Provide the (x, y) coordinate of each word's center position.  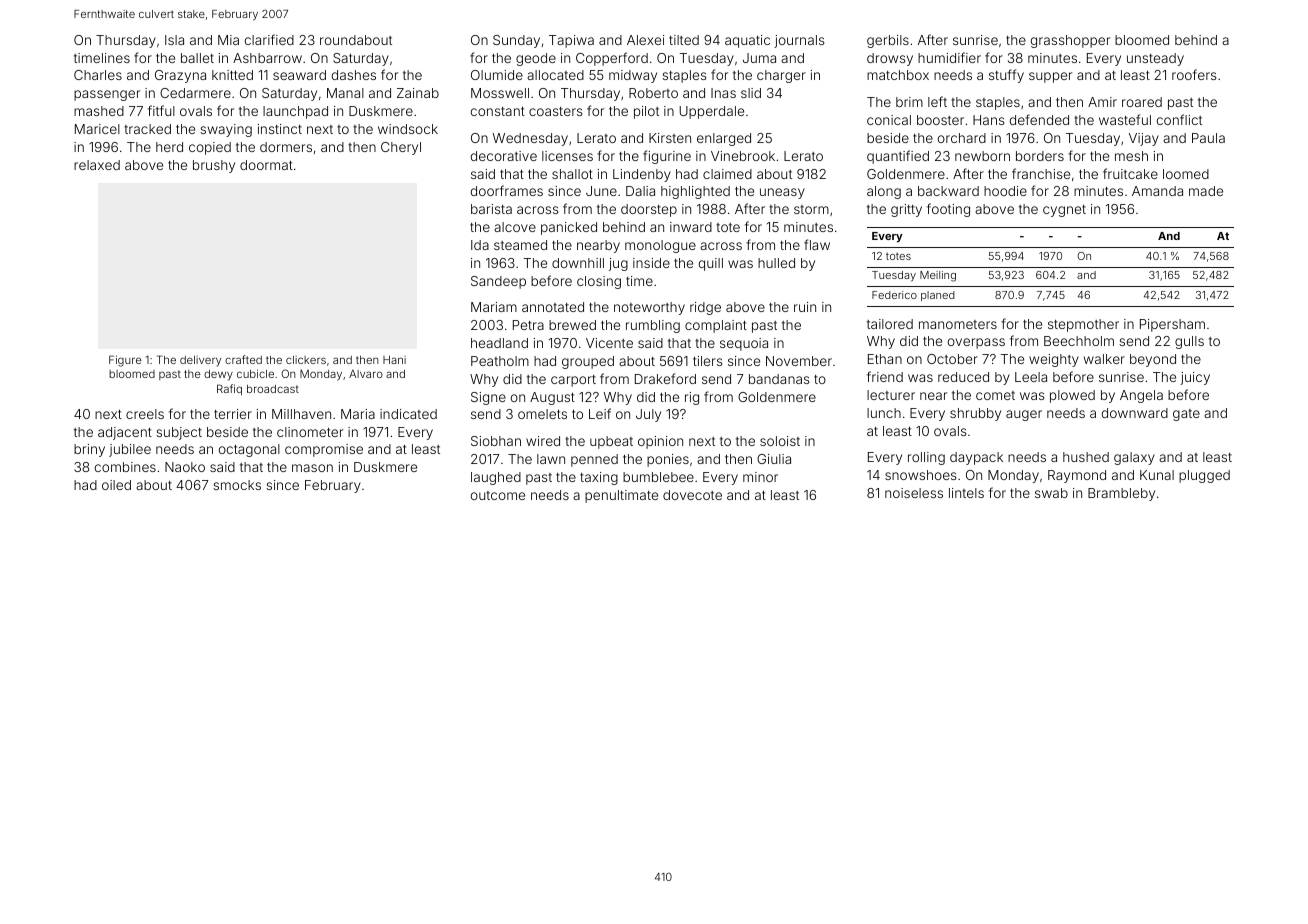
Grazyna (180, 76)
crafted (243, 359)
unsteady (1155, 59)
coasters (555, 111)
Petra (528, 325)
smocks (237, 485)
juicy (1195, 378)
